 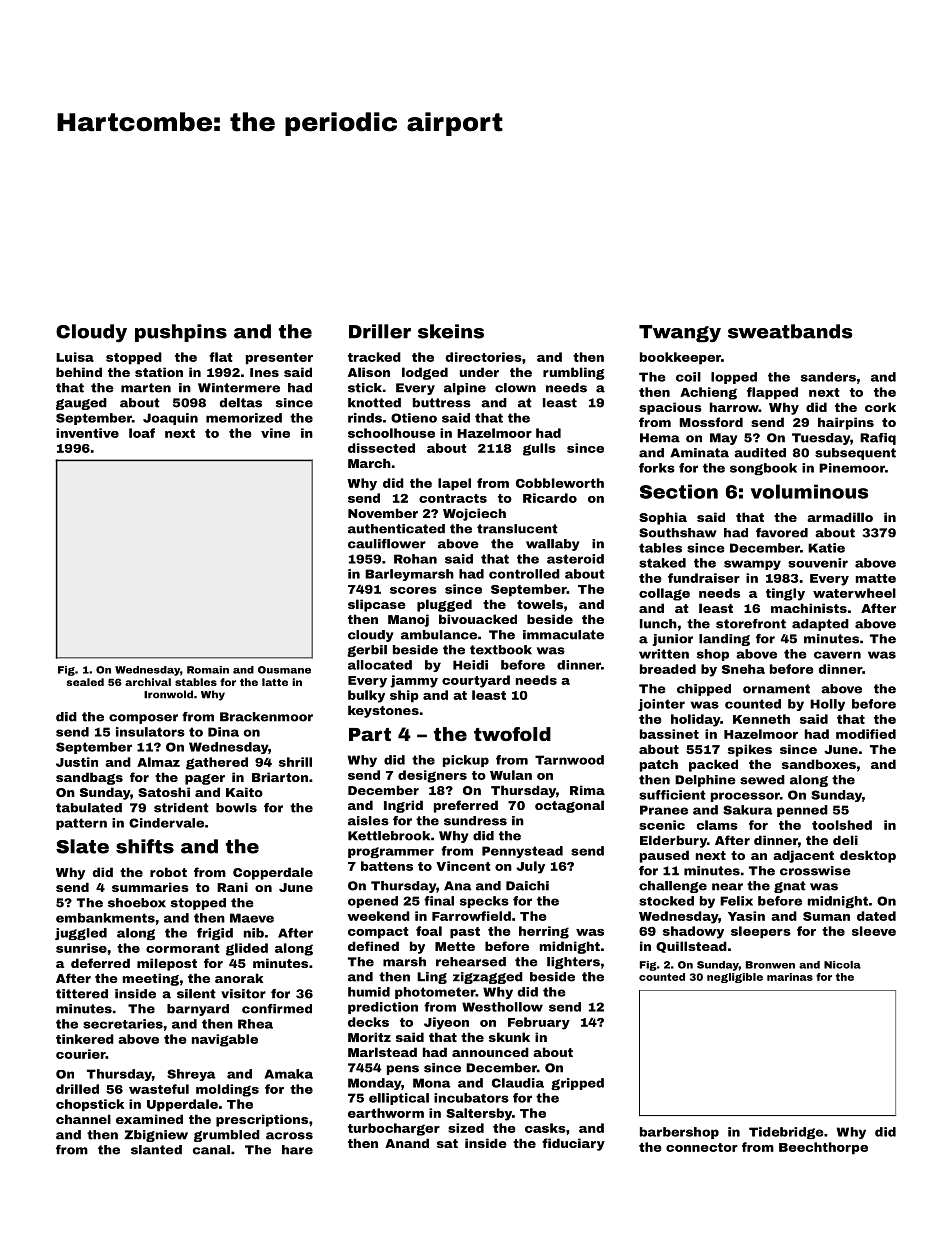 What do you see at coordinates (407, 1143) in the image?
I see `Anand` at bounding box center [407, 1143].
